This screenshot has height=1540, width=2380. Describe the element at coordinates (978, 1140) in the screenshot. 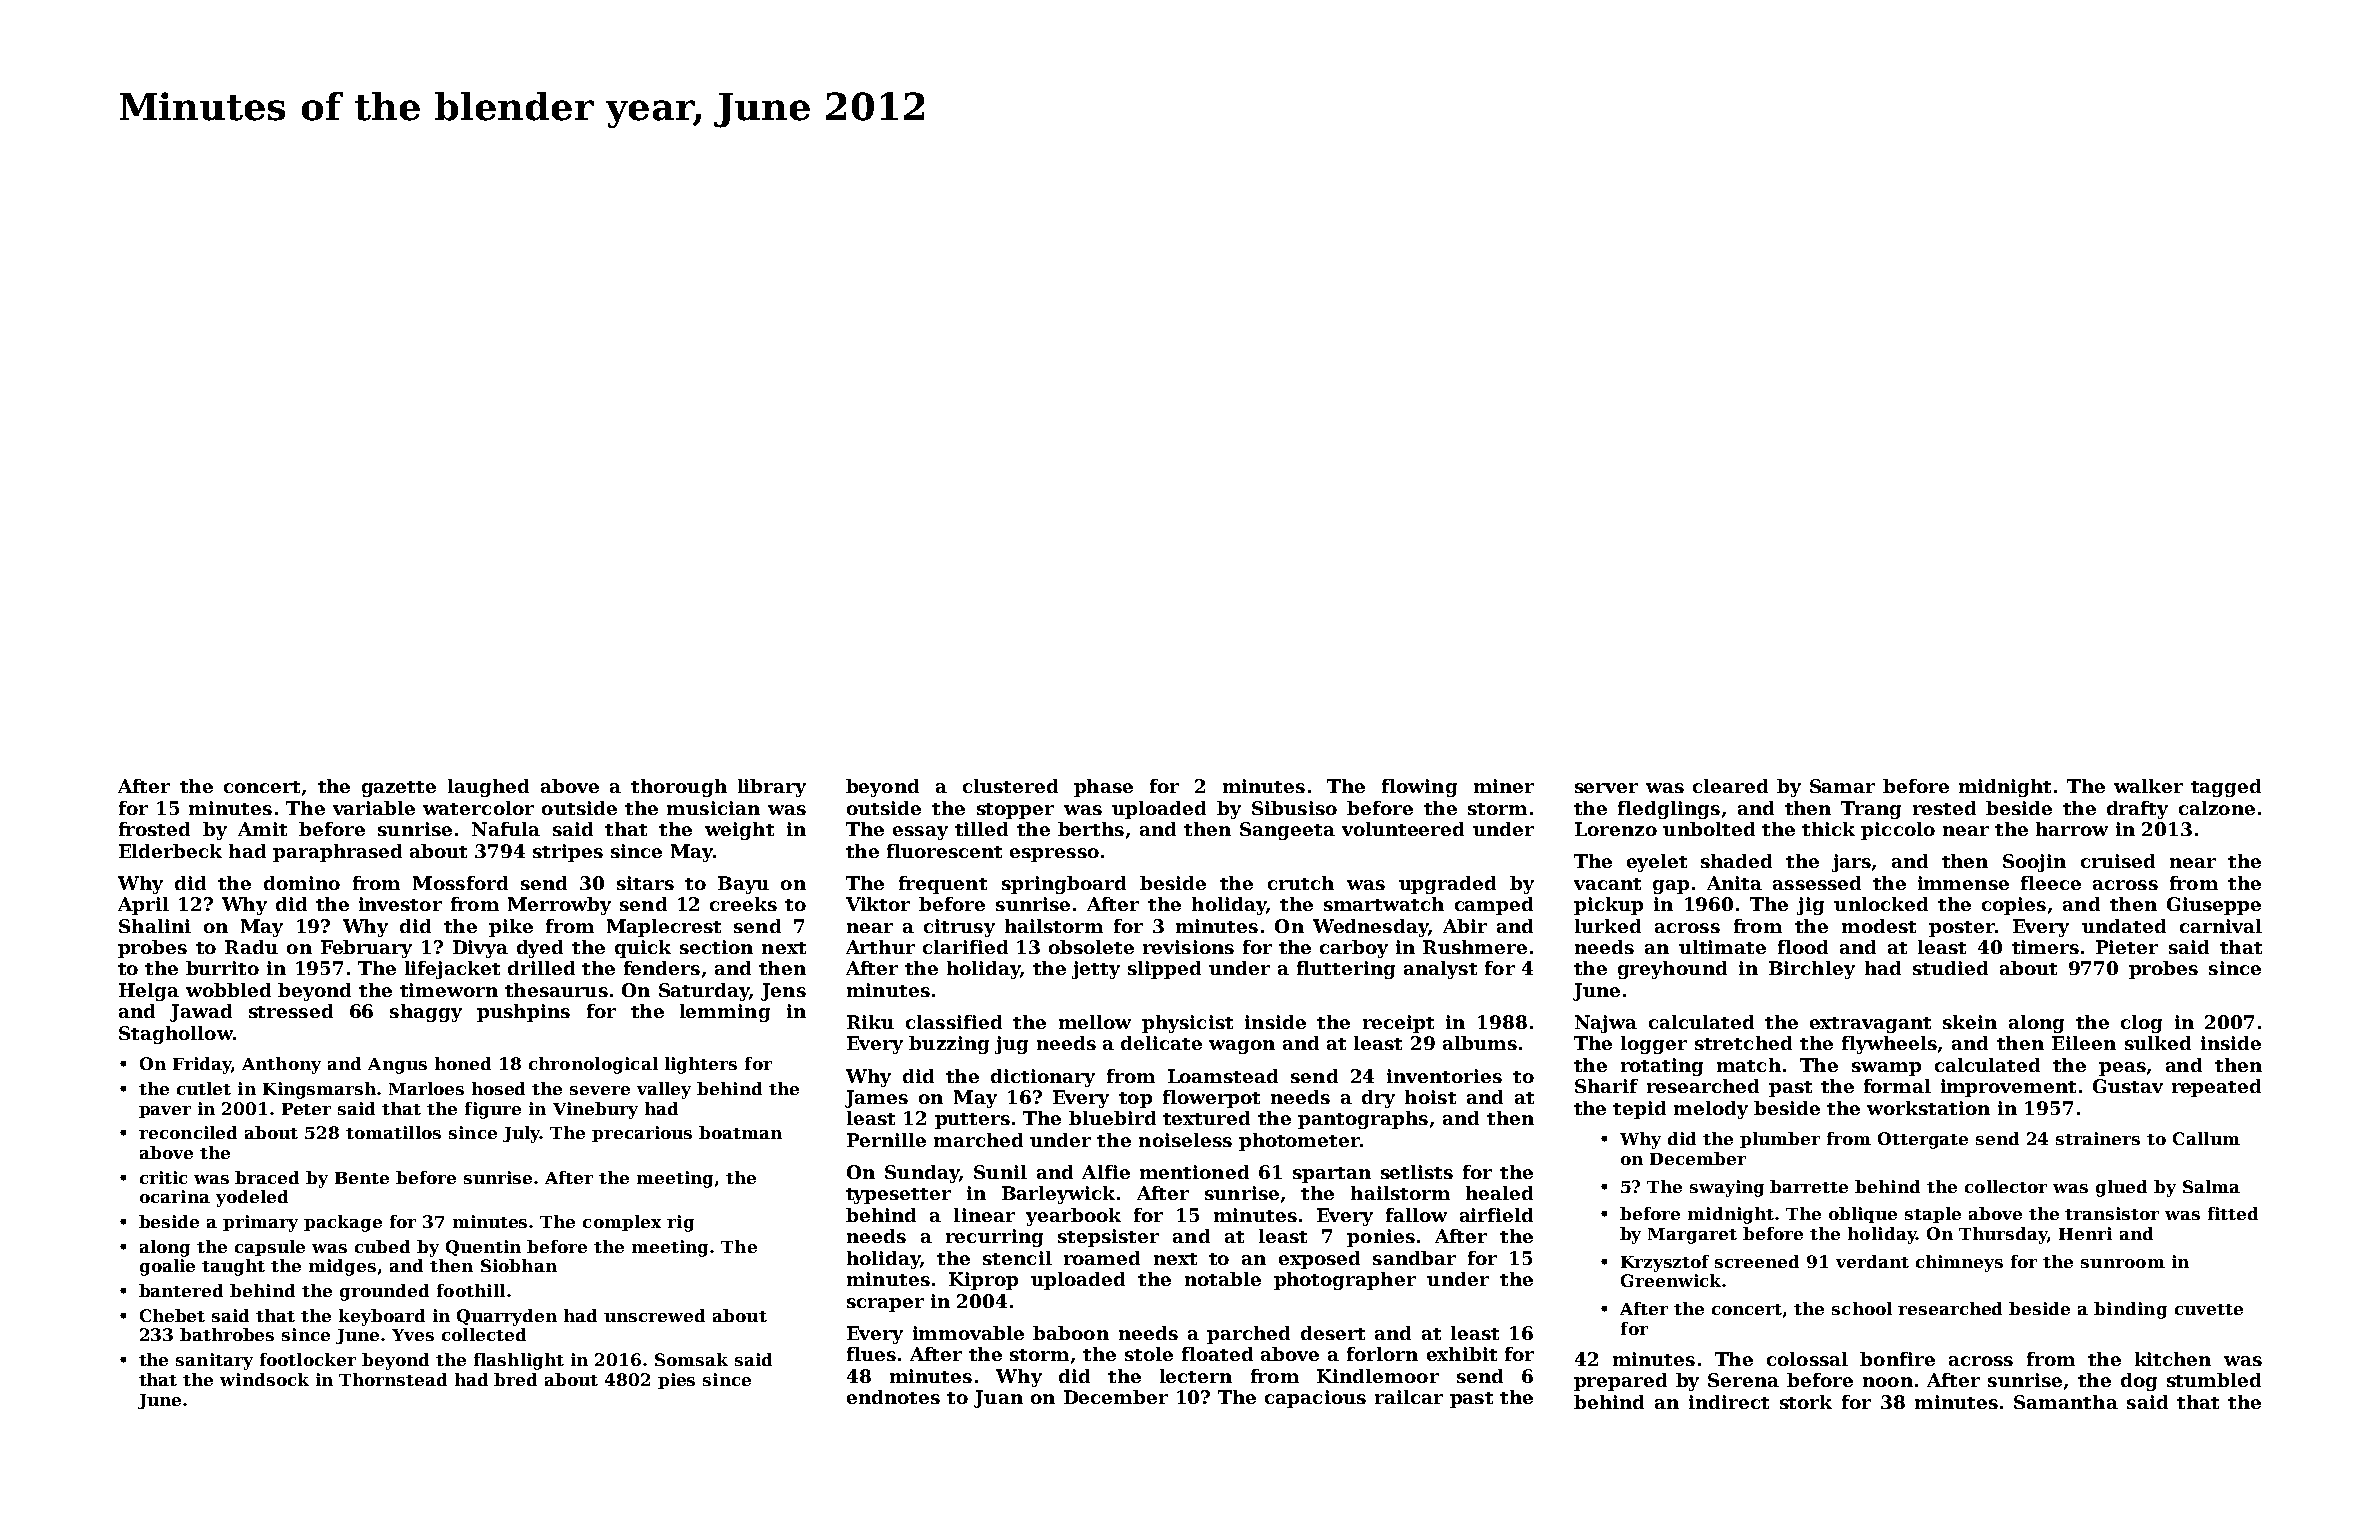

I see `marched` at that location.
